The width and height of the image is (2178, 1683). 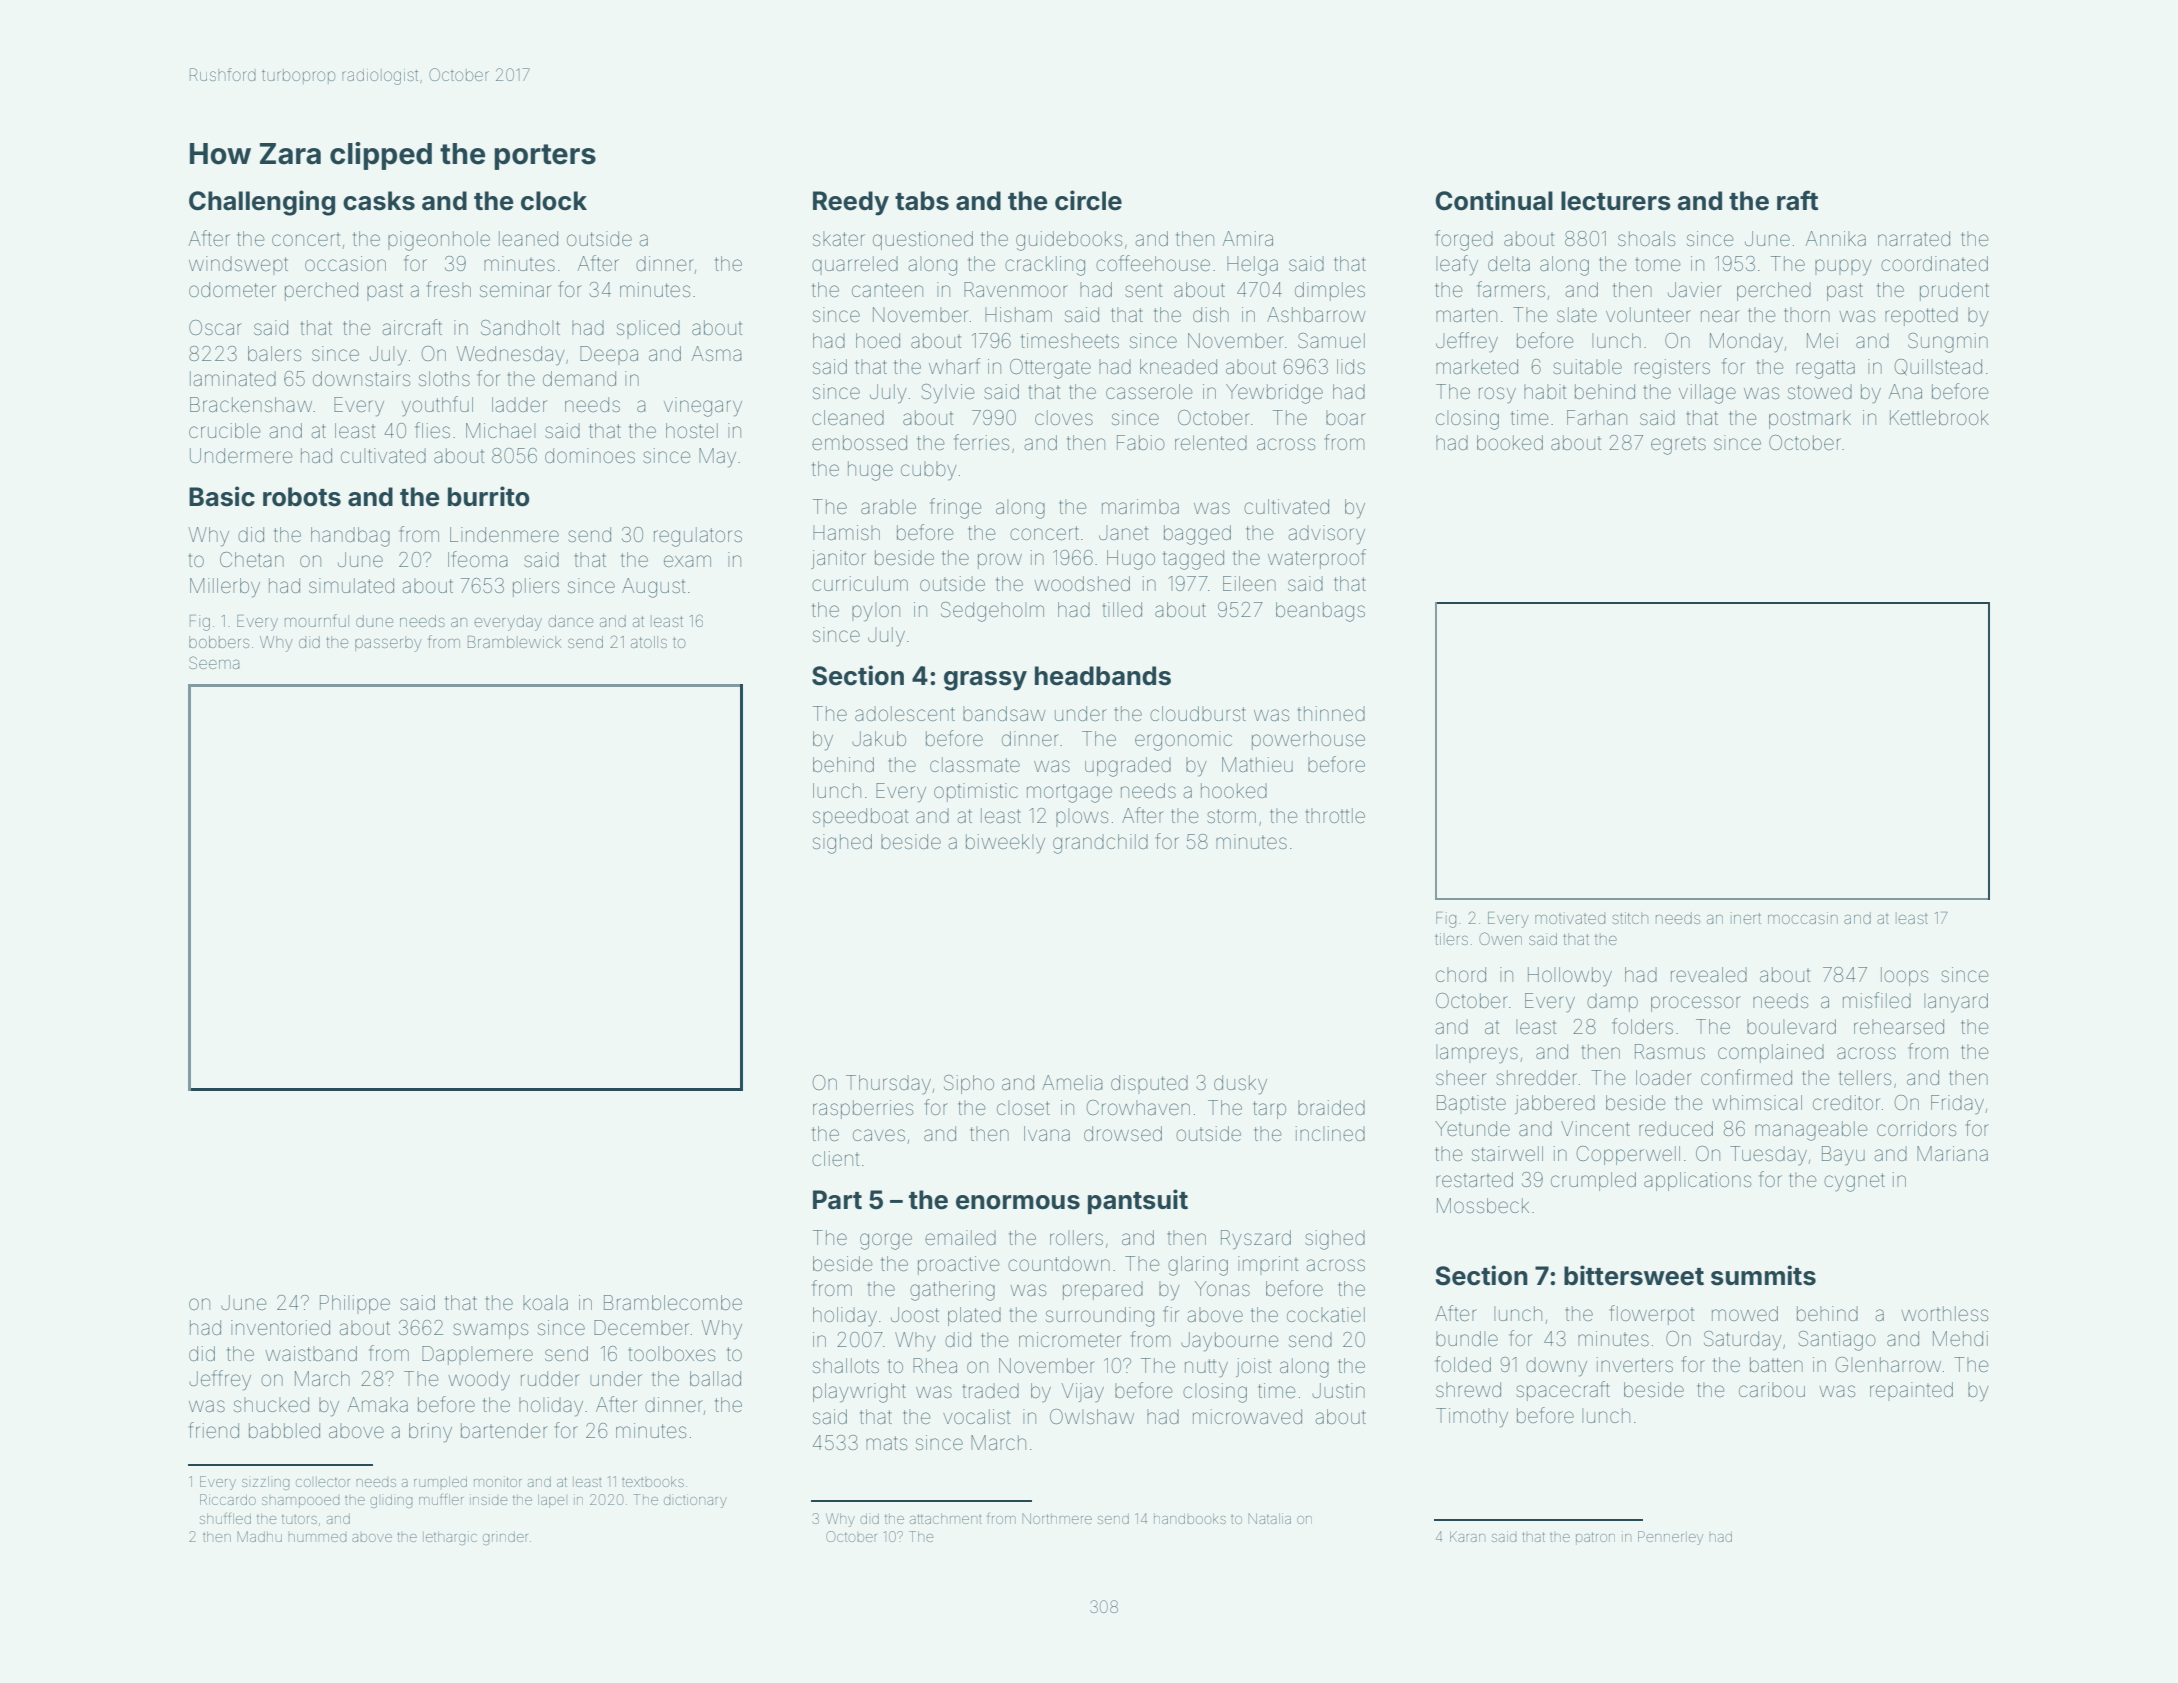 What do you see at coordinates (1763, 1275) in the image?
I see `summits` at bounding box center [1763, 1275].
